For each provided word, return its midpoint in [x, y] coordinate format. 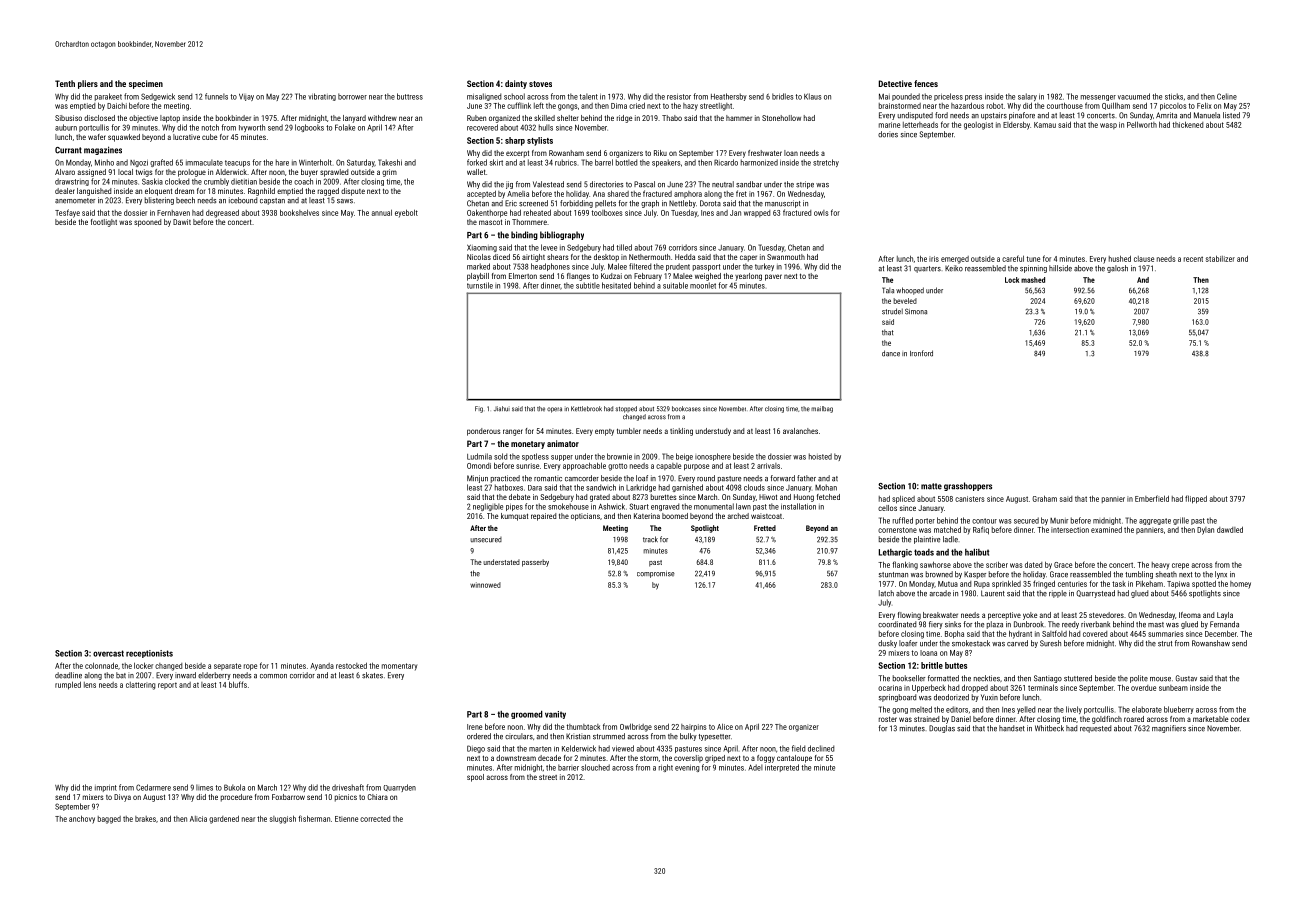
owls [821, 213]
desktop [606, 258]
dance [891, 353]
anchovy [82, 819]
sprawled [334, 173]
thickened [1188, 124]
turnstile [480, 285]
